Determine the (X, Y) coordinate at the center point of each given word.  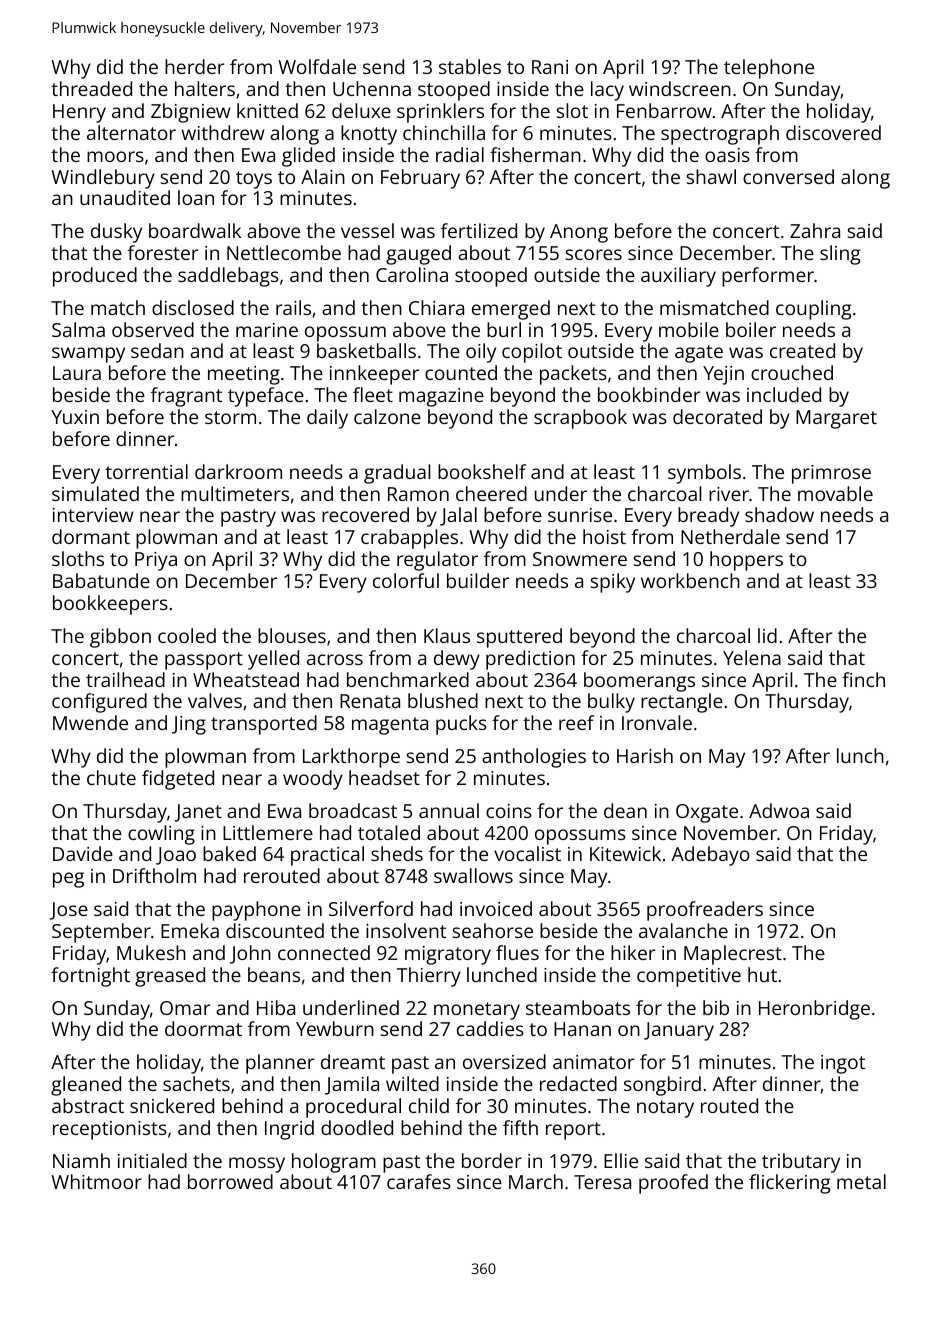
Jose (68, 911)
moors (115, 156)
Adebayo (710, 856)
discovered (833, 132)
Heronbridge (814, 1010)
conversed (788, 176)
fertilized (479, 230)
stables (470, 66)
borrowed (230, 1181)
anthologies (534, 758)
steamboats (578, 1007)
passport (204, 661)
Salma (78, 329)
